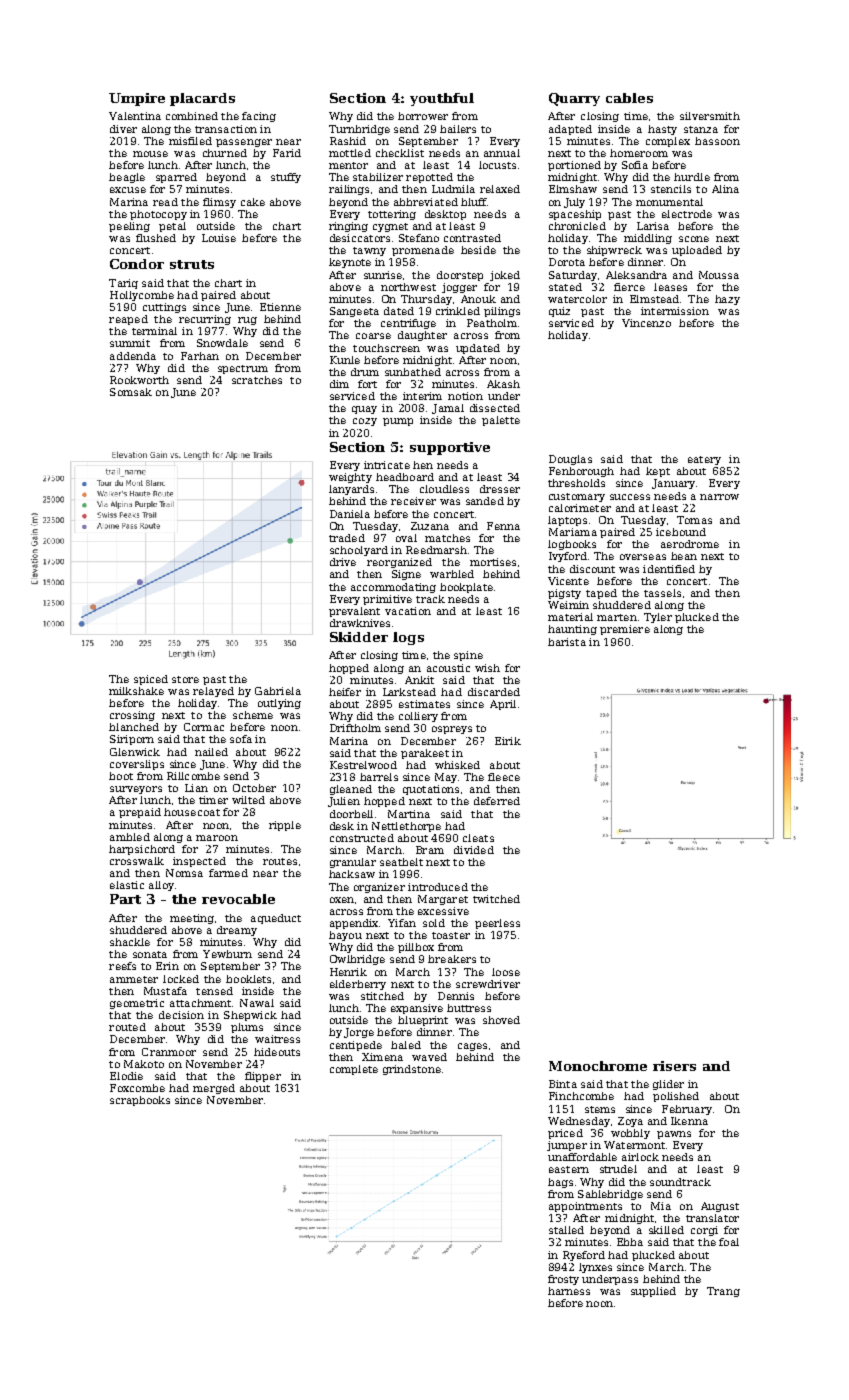 The height and width of the screenshot is (1400, 849). What do you see at coordinates (365, 422) in the screenshot?
I see `cozy` at bounding box center [365, 422].
